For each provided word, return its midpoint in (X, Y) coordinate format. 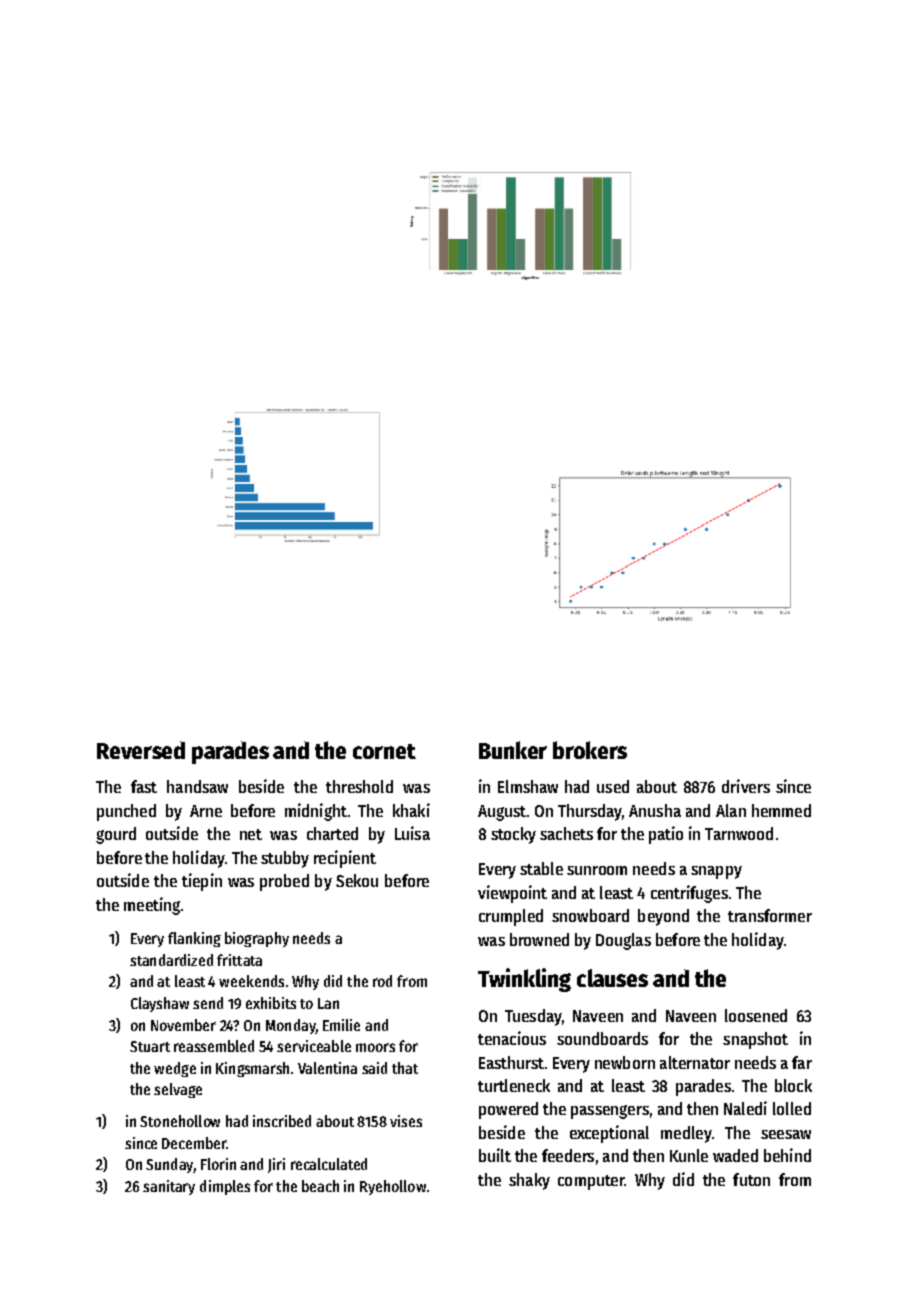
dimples (225, 1187)
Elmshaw (528, 786)
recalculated (329, 1164)
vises (406, 1121)
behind (787, 1155)
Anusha (655, 810)
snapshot (755, 1040)
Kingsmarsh (252, 1069)
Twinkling (524, 980)
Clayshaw (160, 1004)
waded (735, 1155)
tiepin (202, 882)
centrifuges (689, 894)
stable (541, 868)
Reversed (141, 750)
